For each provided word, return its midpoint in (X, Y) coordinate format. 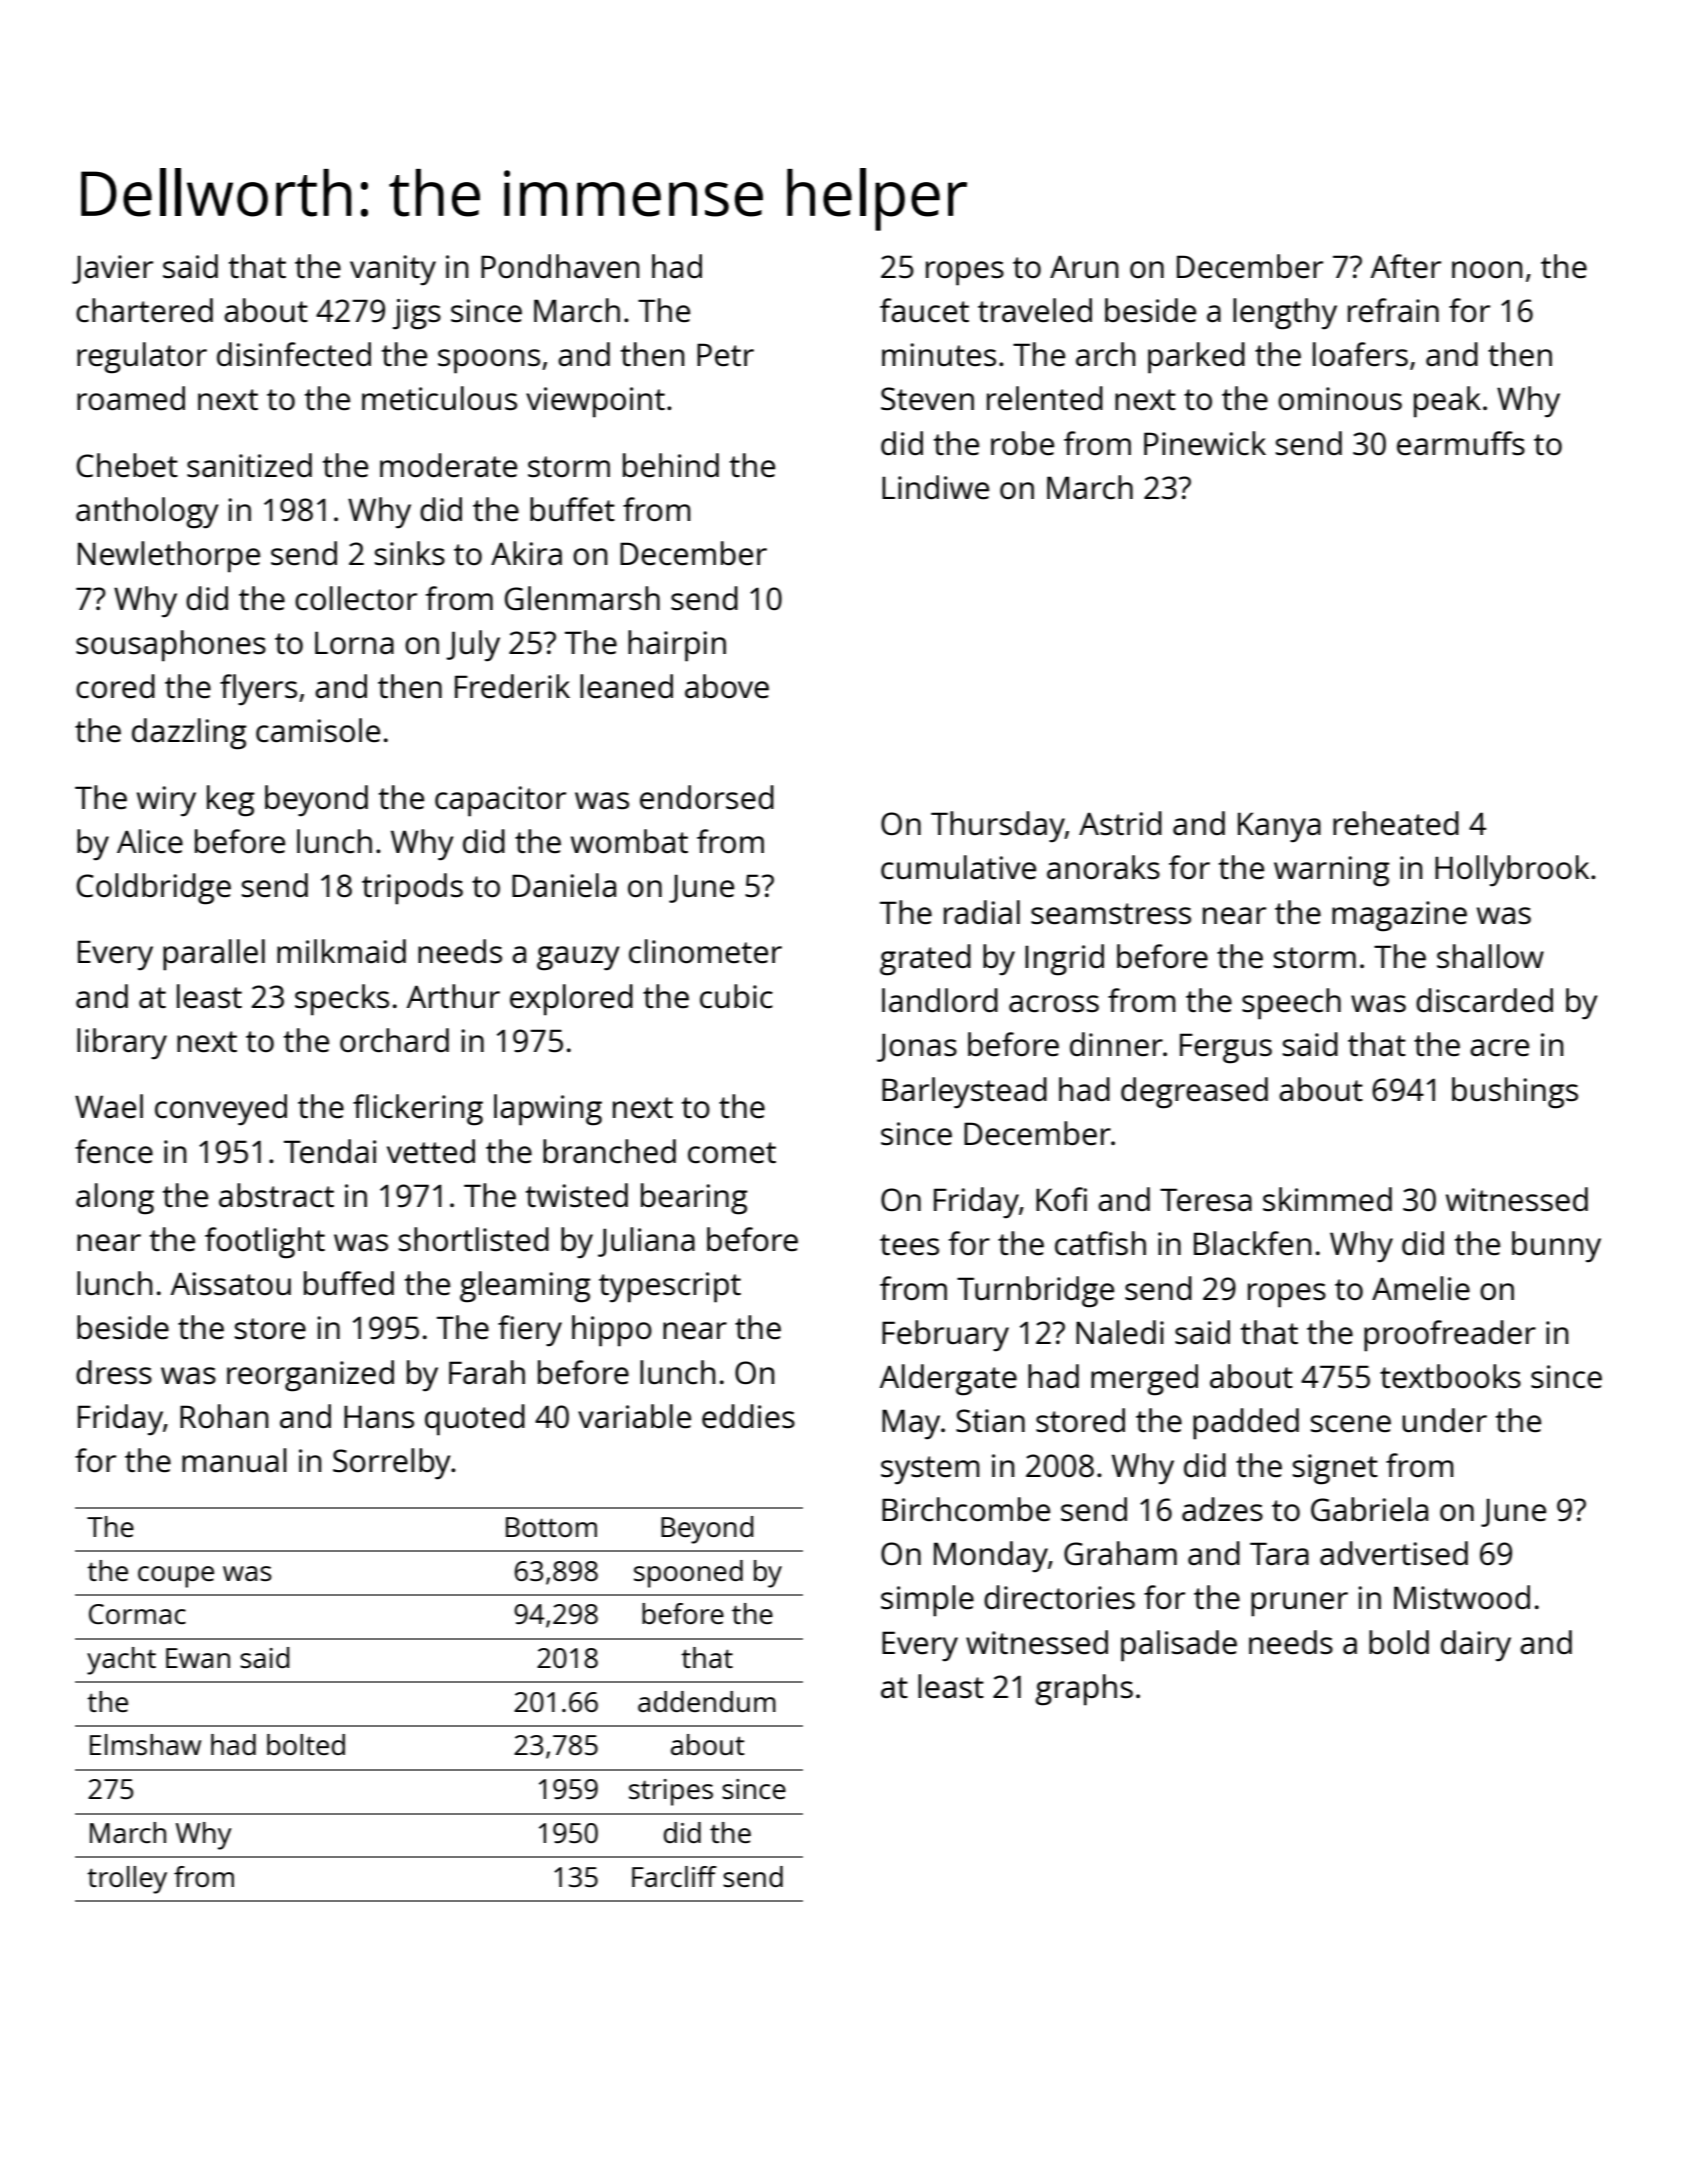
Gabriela (1369, 1509)
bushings (1515, 1093)
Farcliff (674, 1876)
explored (571, 1000)
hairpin (677, 646)
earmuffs (1461, 443)
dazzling (189, 734)
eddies (748, 1416)
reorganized (310, 1376)
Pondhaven (560, 266)
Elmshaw (145, 1744)
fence (114, 1151)
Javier (112, 269)
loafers (1360, 354)
